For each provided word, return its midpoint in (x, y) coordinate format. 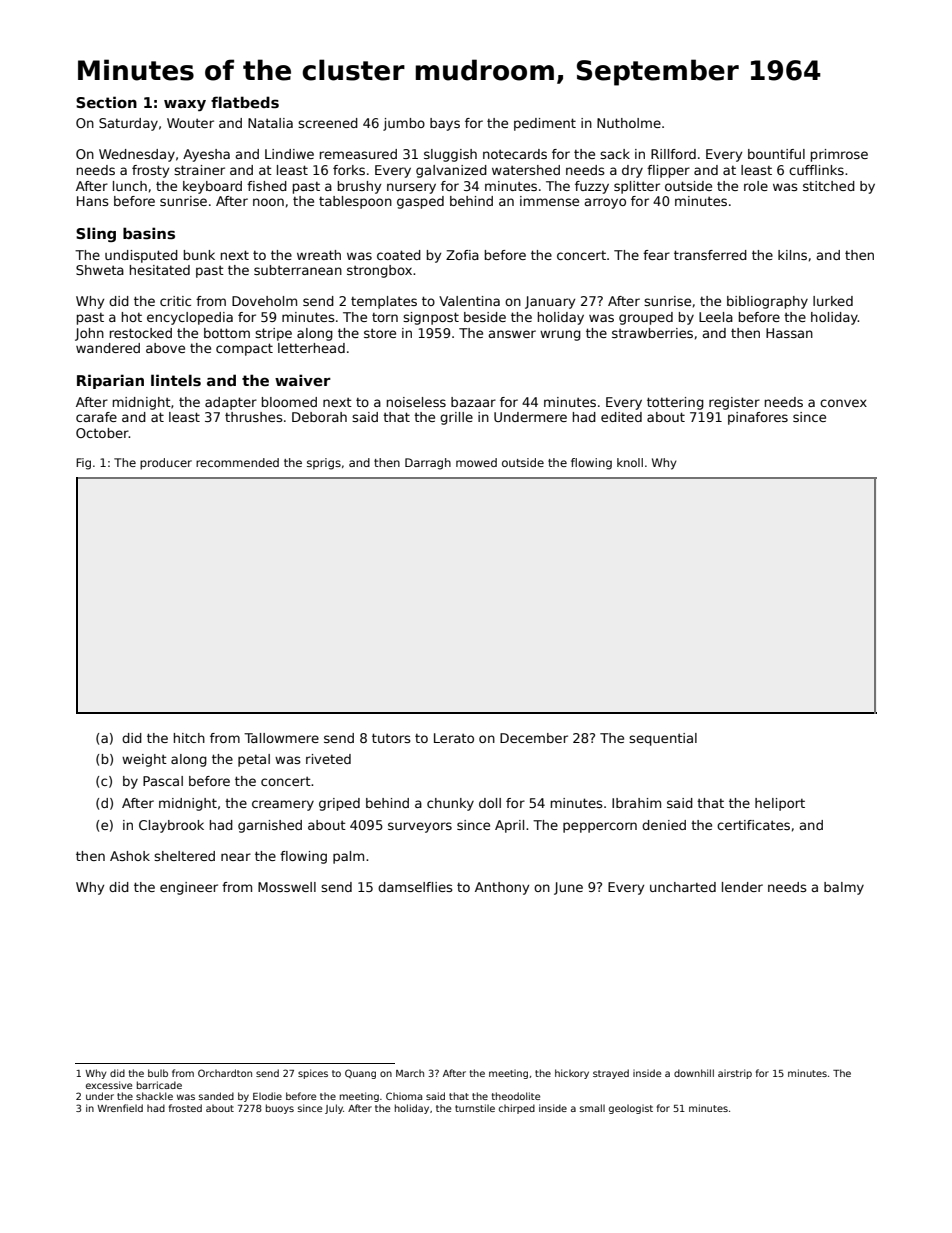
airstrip (735, 1074)
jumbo (404, 124)
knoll (630, 462)
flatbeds (245, 102)
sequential (663, 739)
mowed (476, 462)
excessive (109, 1085)
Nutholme (629, 123)
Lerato (454, 738)
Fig (83, 464)
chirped (517, 1109)
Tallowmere (281, 738)
